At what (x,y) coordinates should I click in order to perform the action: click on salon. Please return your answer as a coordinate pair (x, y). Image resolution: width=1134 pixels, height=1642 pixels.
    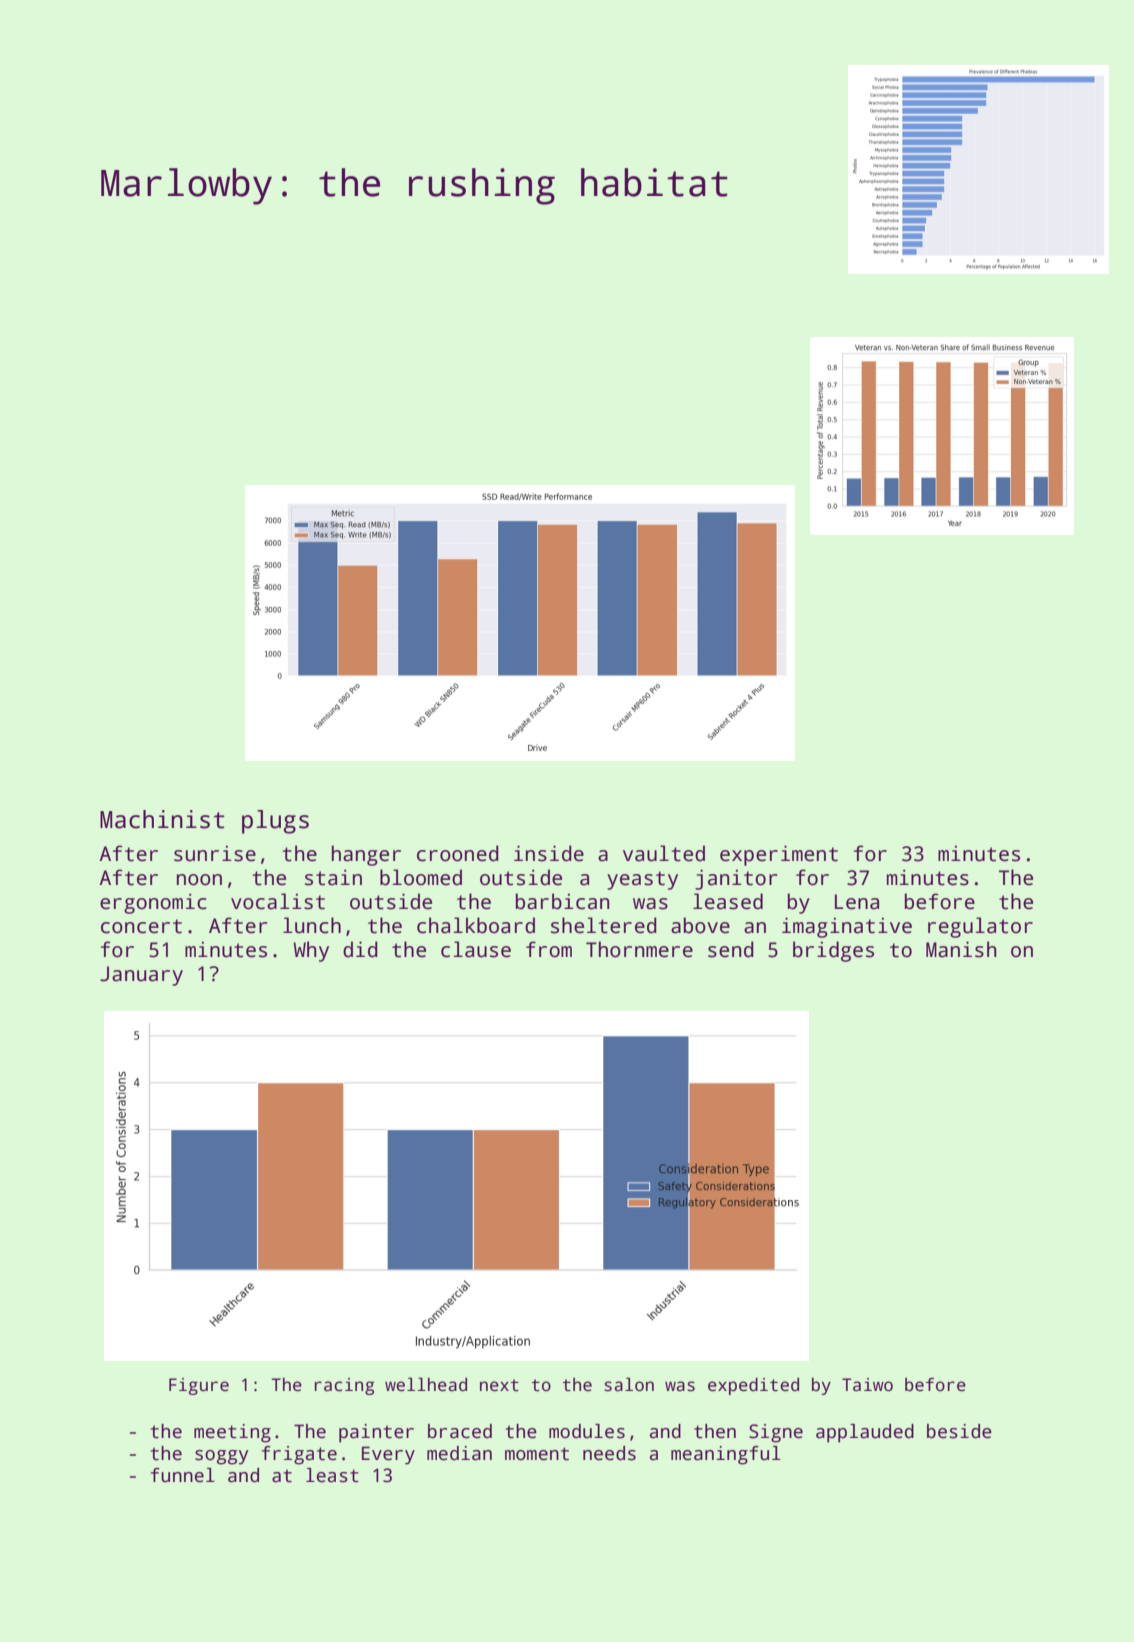
    Looking at the image, I should click on (629, 1384).
